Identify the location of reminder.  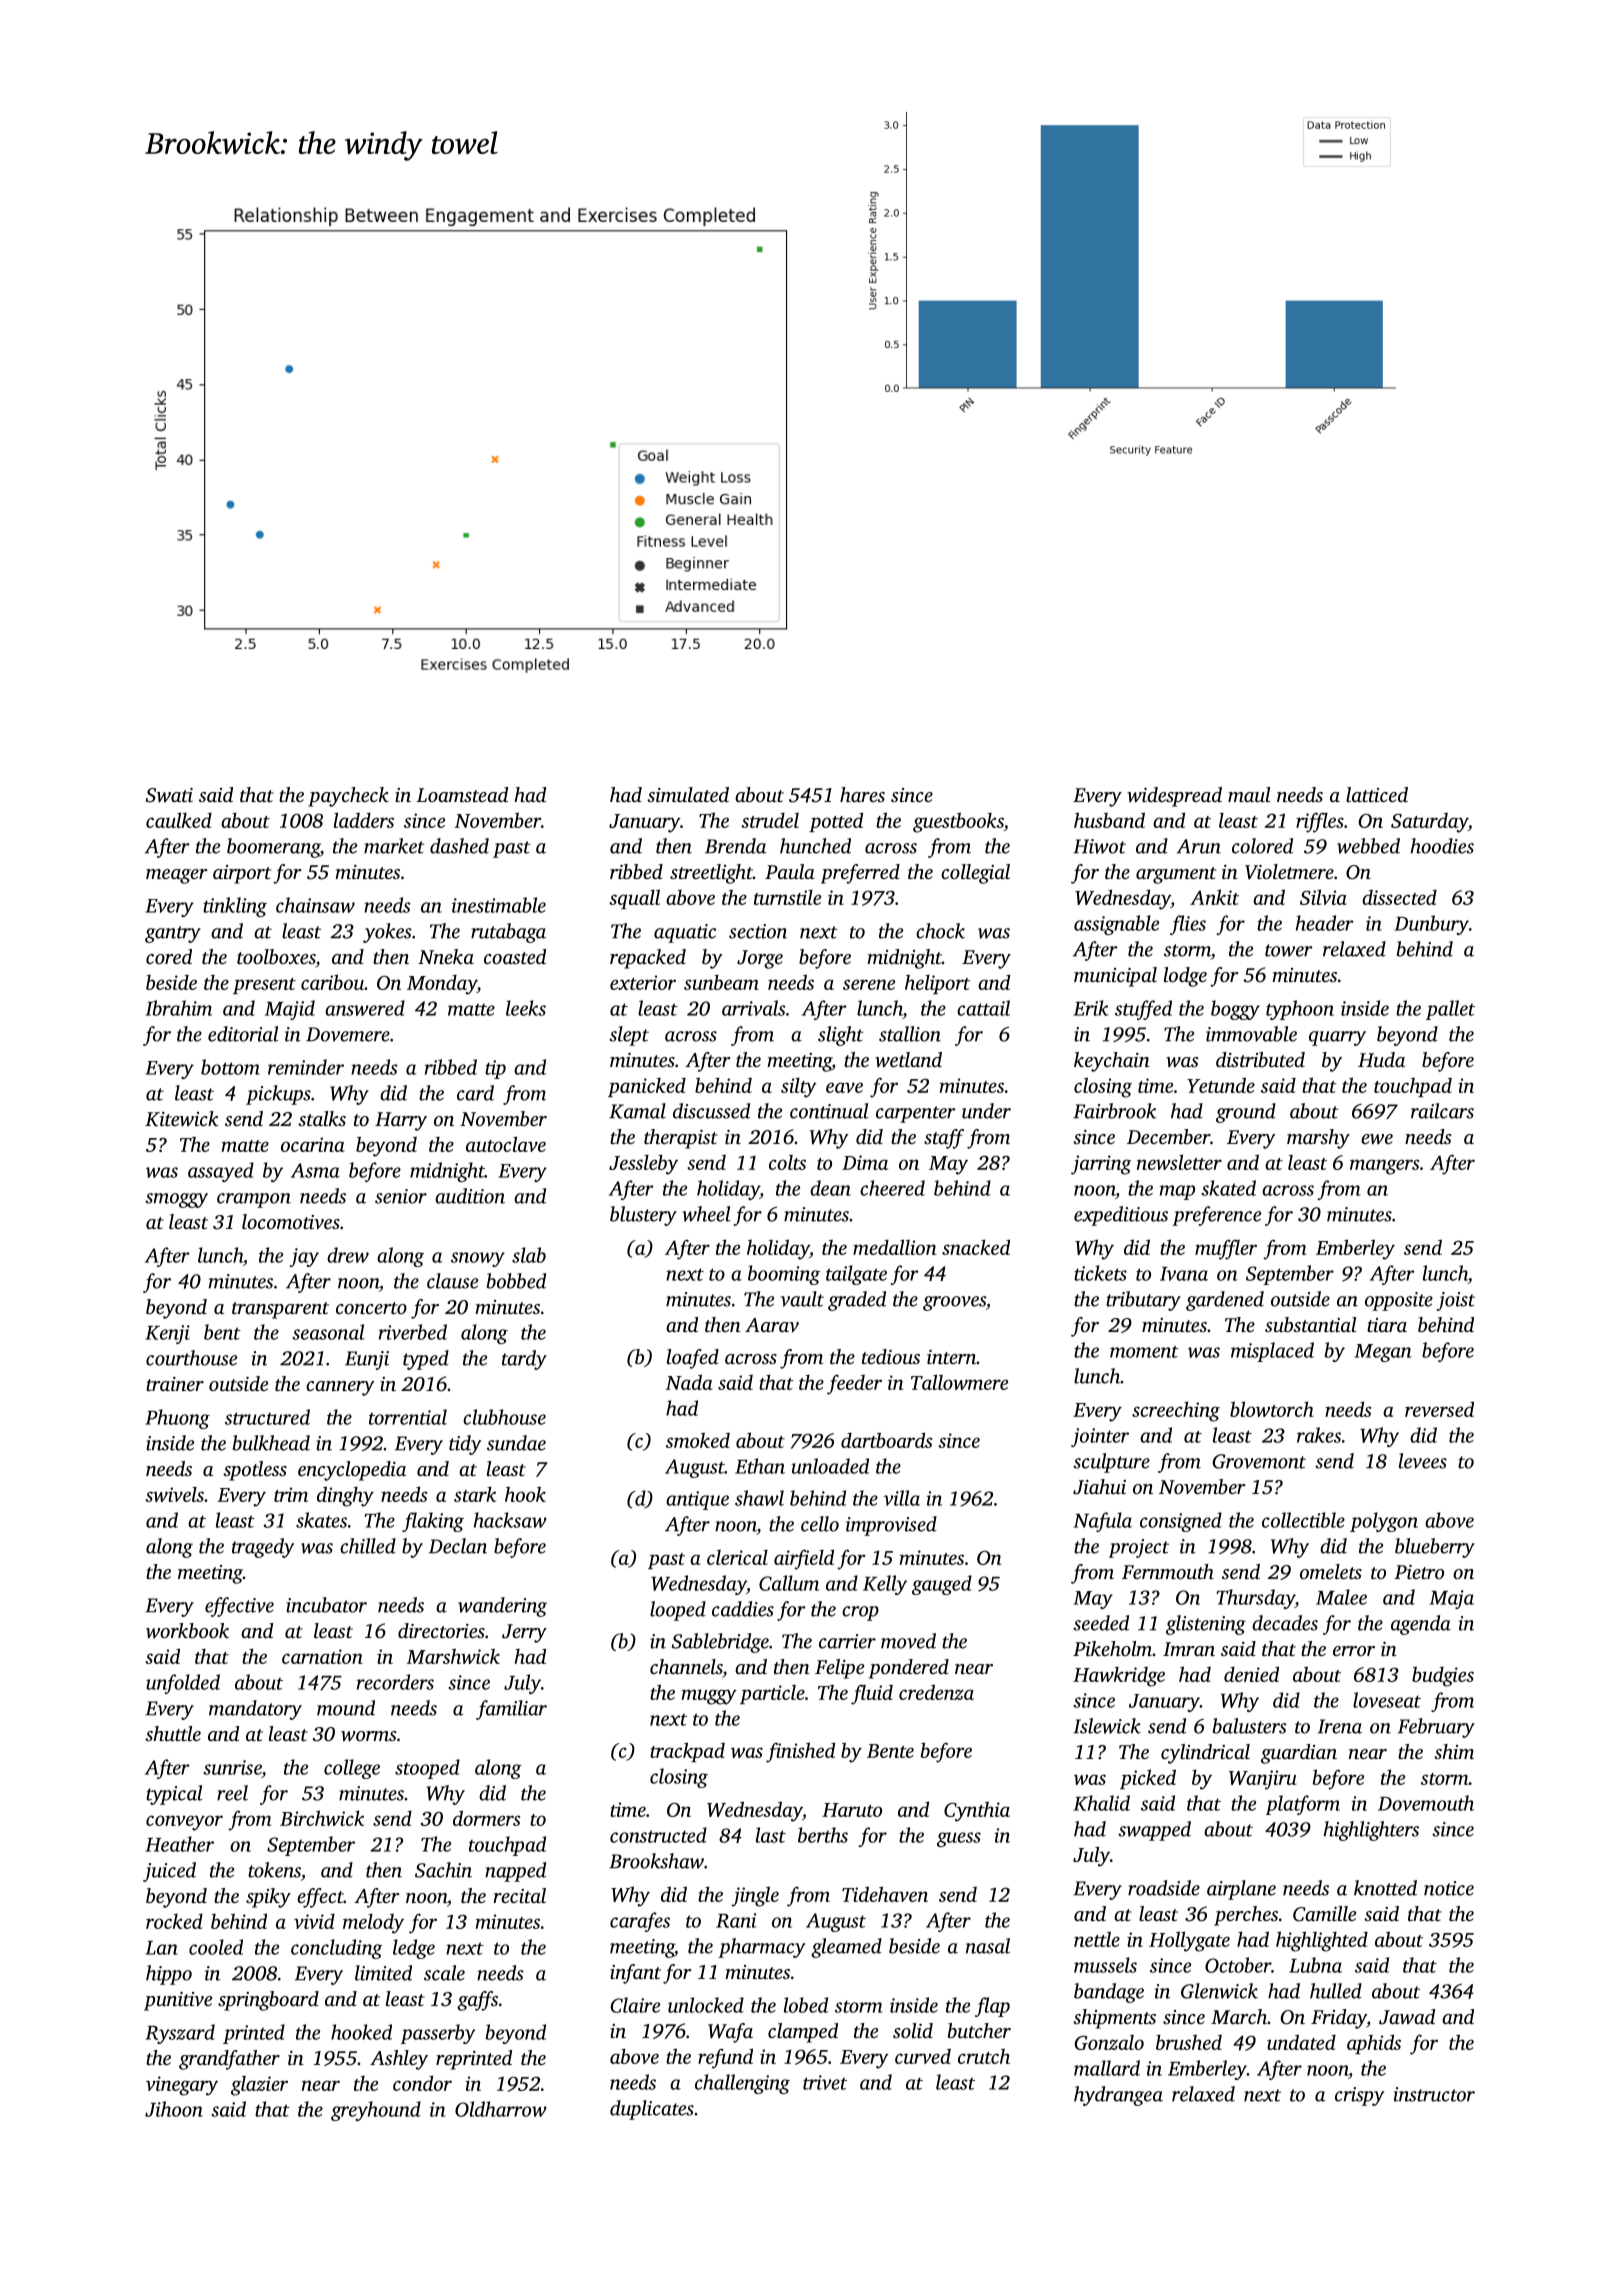
(306, 1067).
